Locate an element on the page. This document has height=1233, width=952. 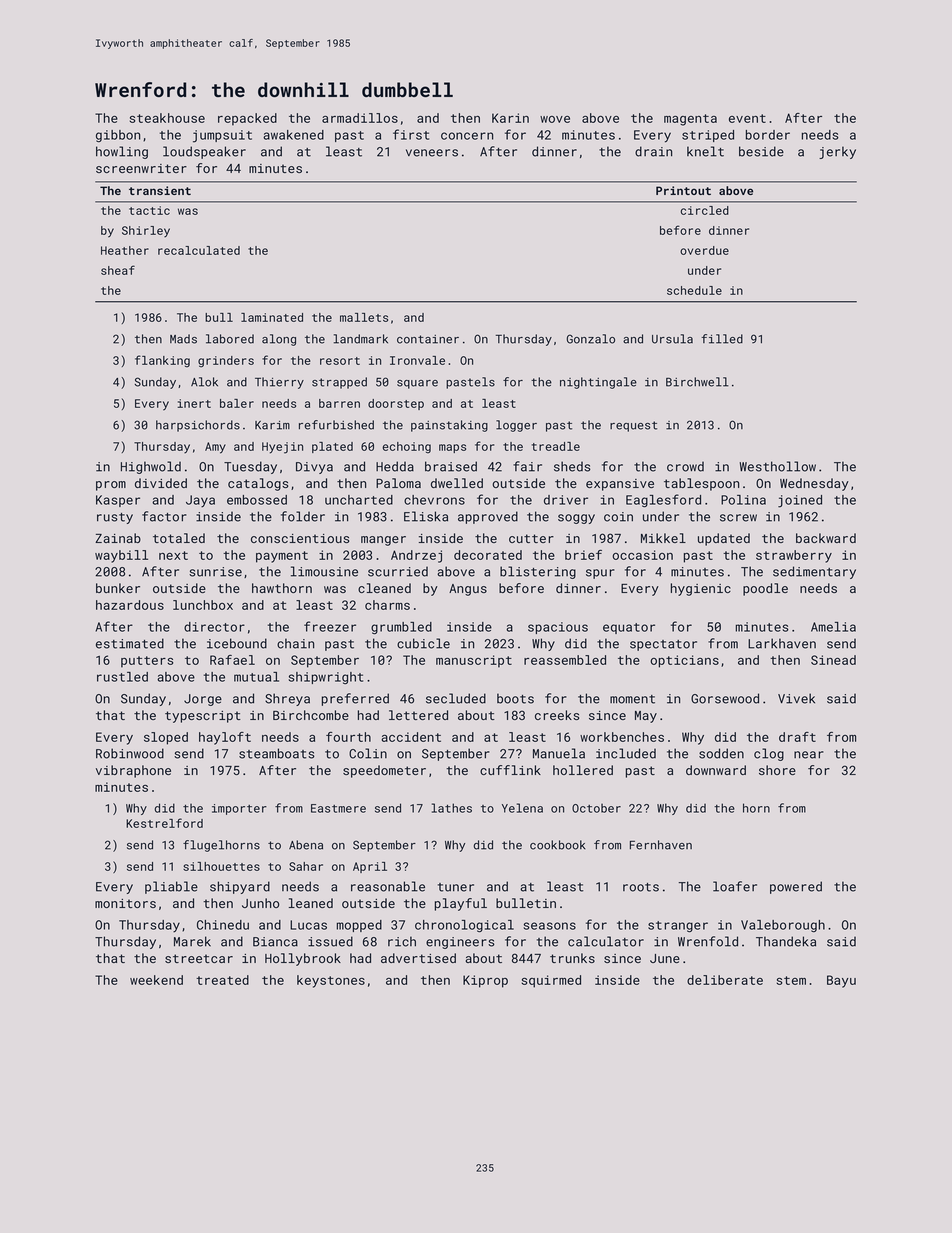
hollered is located at coordinates (583, 770).
